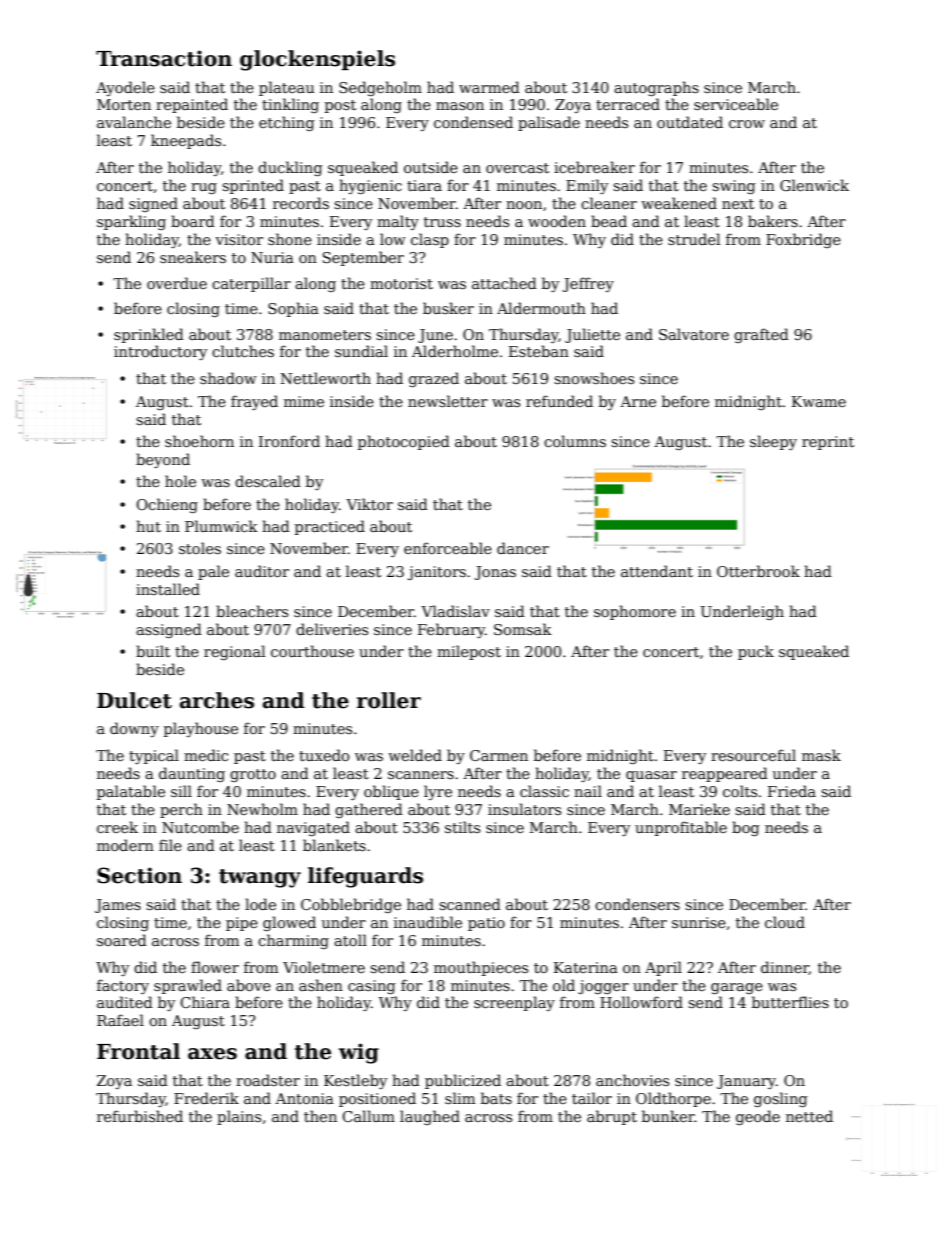  I want to click on soared, so click(122, 940).
